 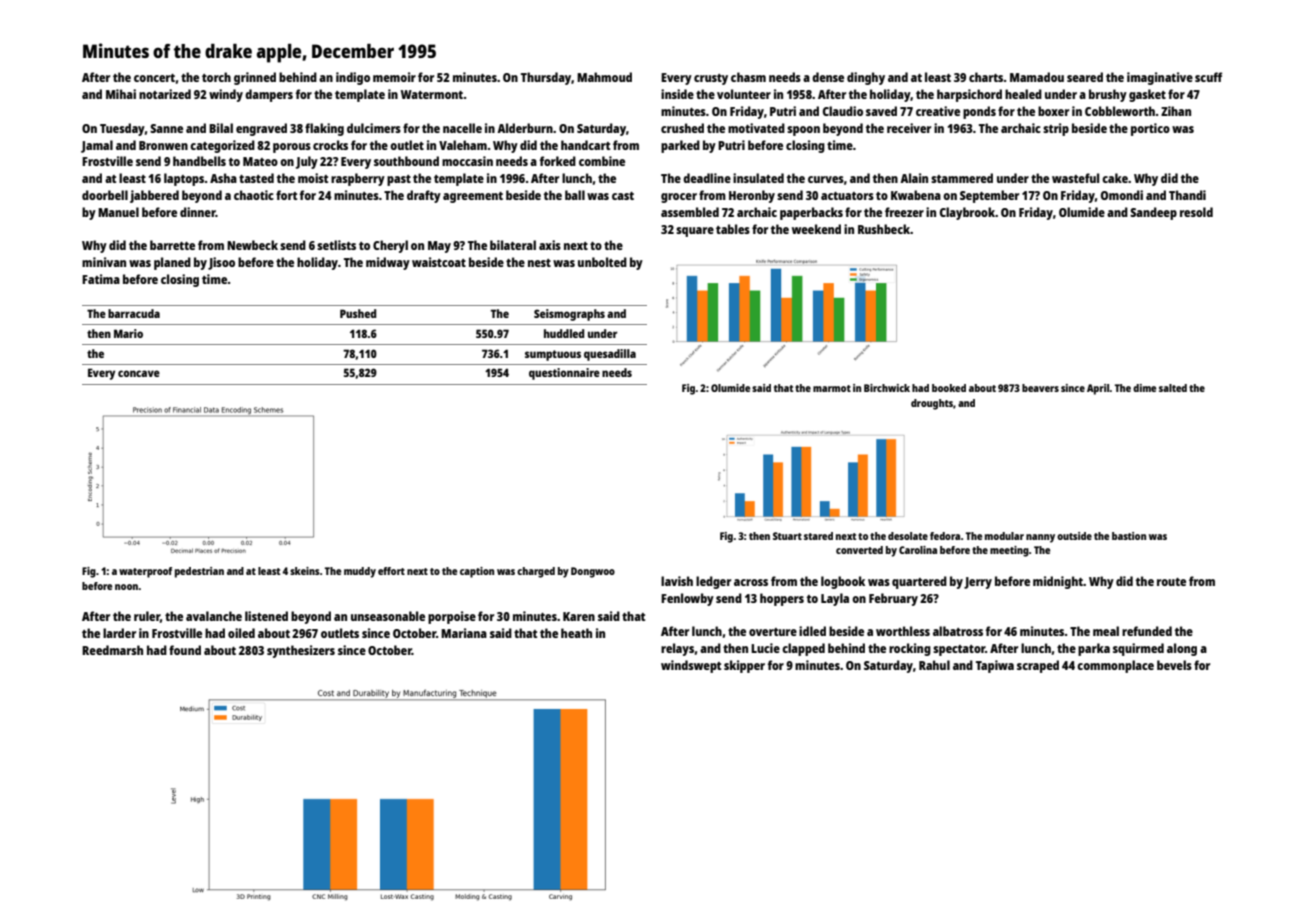 I want to click on Mahmoud, so click(x=604, y=77).
